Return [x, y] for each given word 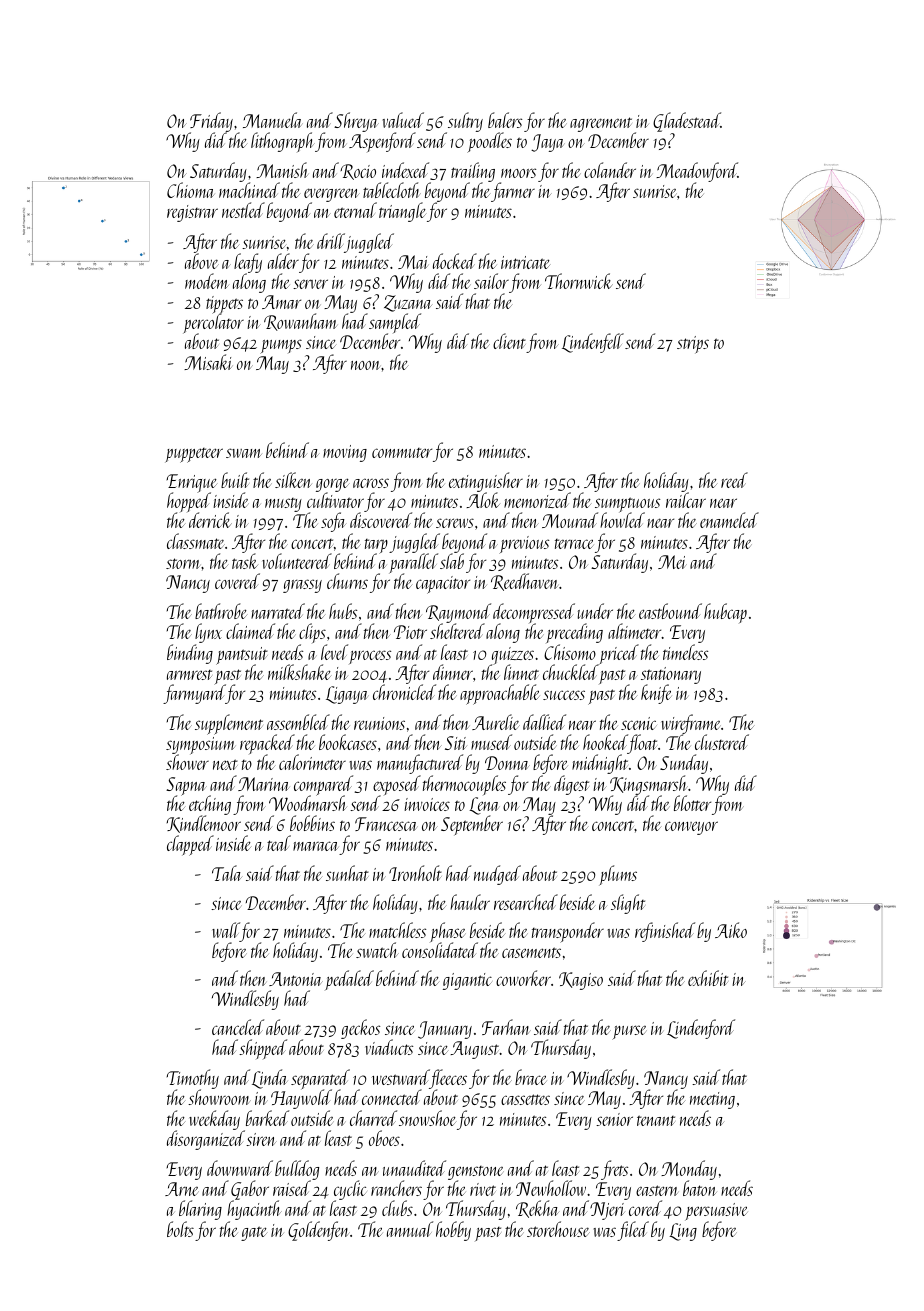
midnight [600, 764]
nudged [497, 875]
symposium [200, 746]
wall [226, 930]
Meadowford [697, 172]
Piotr [410, 632]
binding [190, 654]
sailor [491, 281]
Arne [182, 1189]
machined [249, 190]
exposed [397, 785]
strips [693, 345]
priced [618, 654]
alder [283, 261]
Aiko [731, 930]
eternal [355, 210]
